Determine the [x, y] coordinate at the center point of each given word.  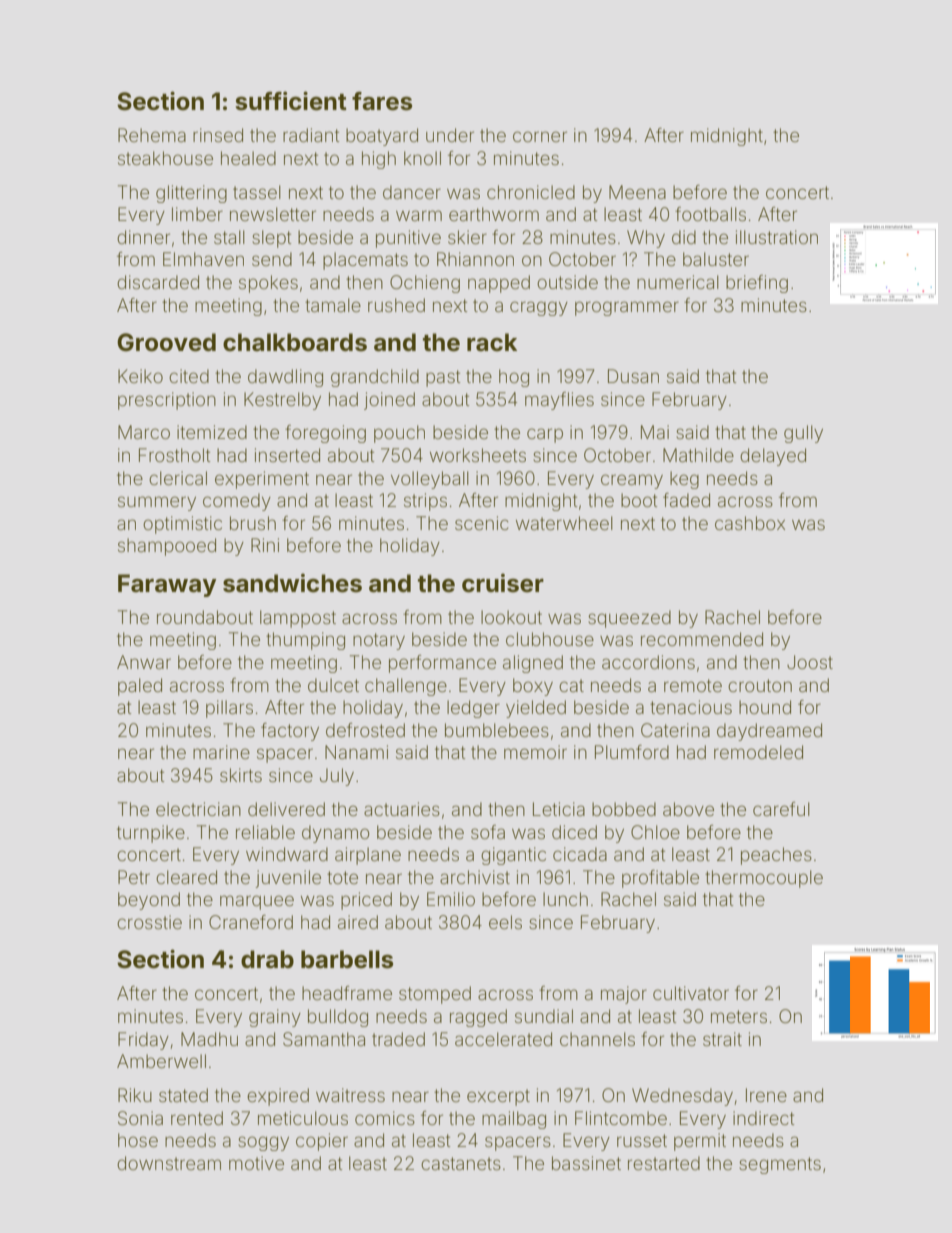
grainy [275, 1018]
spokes [268, 284]
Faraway [167, 585]
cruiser [503, 583]
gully [803, 434]
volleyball [430, 480]
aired [358, 922]
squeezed [629, 619]
